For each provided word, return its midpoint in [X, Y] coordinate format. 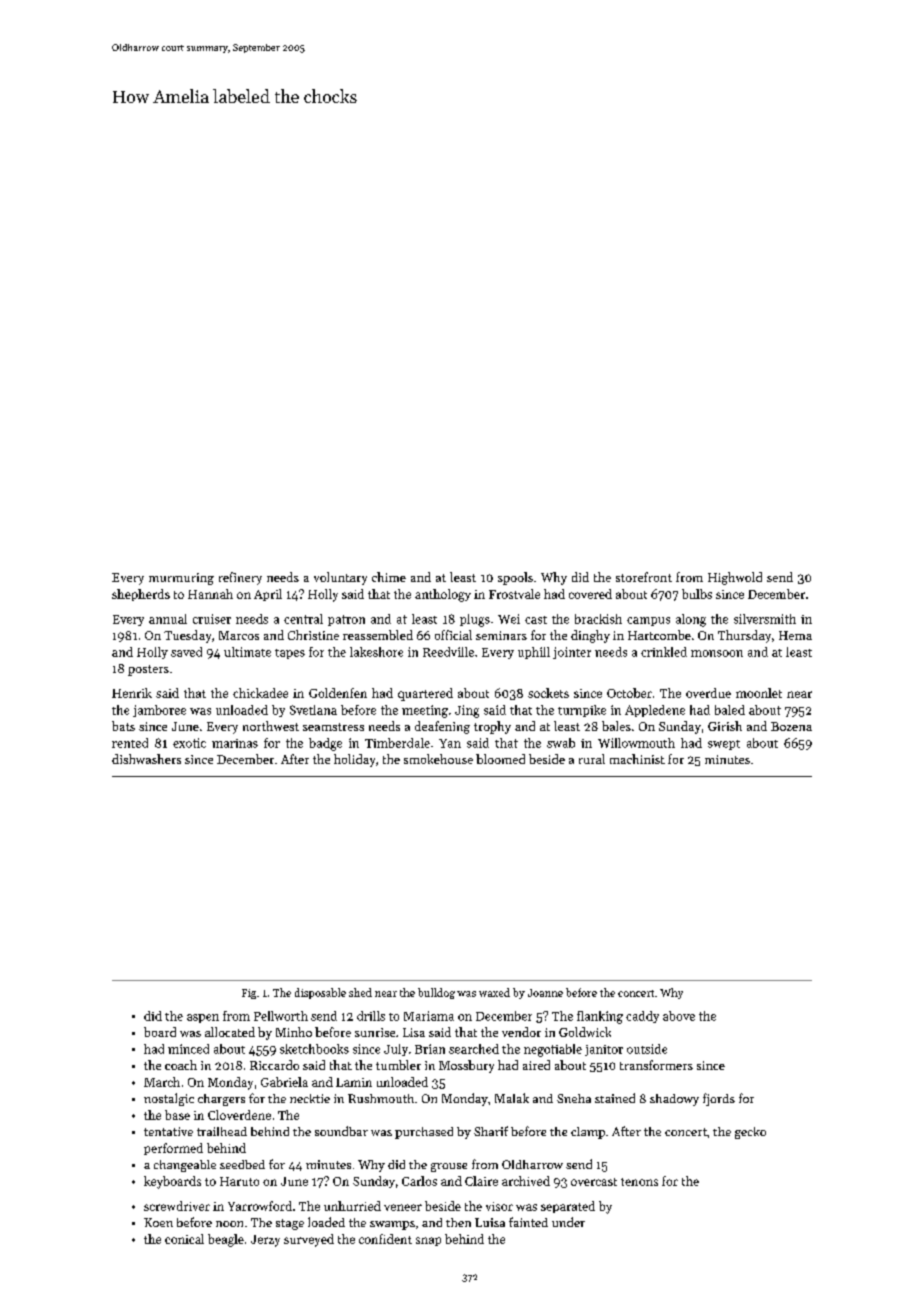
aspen [203, 1018]
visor [499, 1206]
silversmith [765, 619]
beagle [226, 1240]
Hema [795, 635]
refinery [240, 578]
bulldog [436, 993]
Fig [249, 994]
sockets [548, 693]
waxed [494, 992]
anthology [443, 595]
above [679, 1016]
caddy [642, 1017]
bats [123, 726]
